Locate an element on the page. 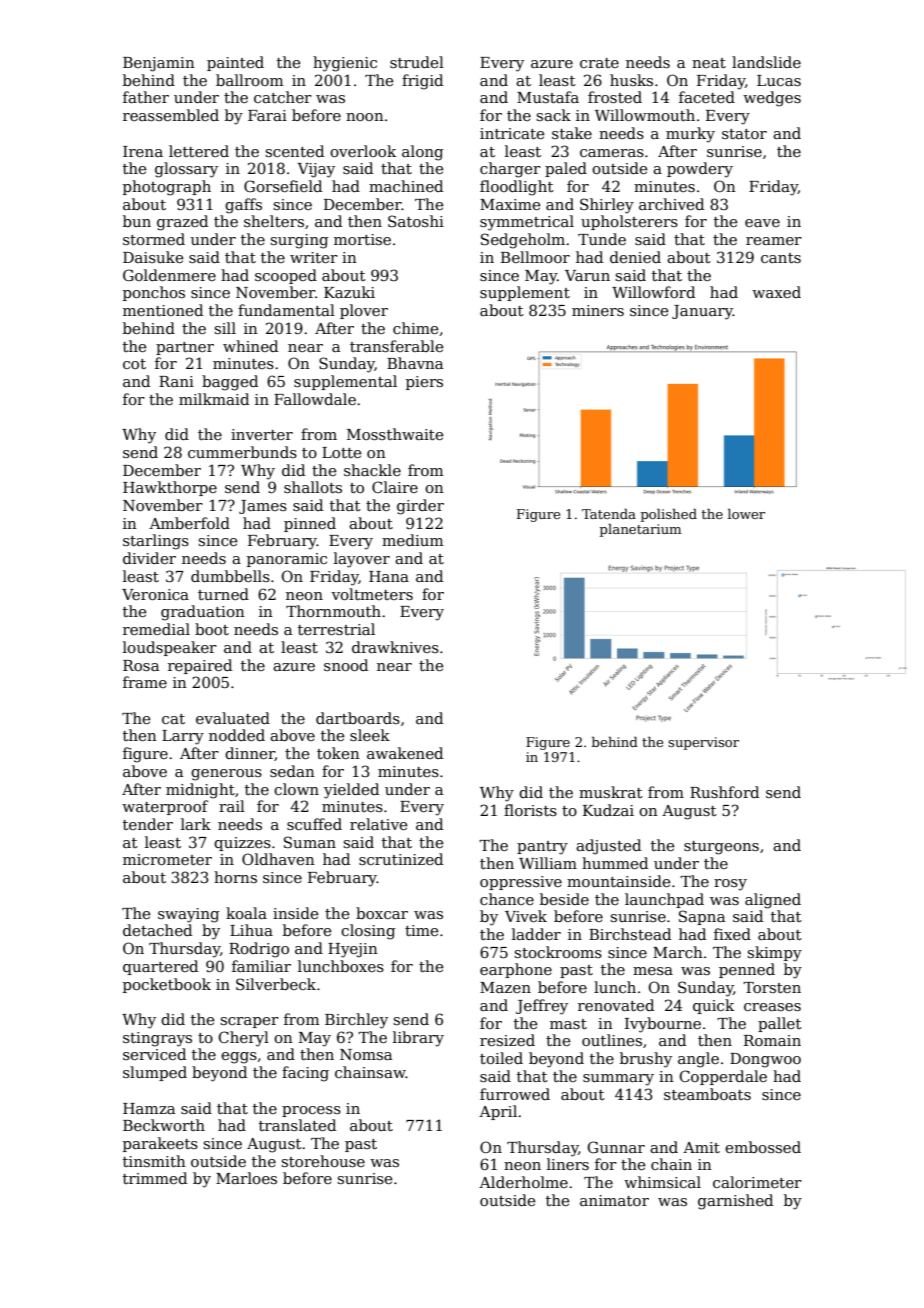 This page has height=1308, width=924. Daisuke is located at coordinates (153, 257).
